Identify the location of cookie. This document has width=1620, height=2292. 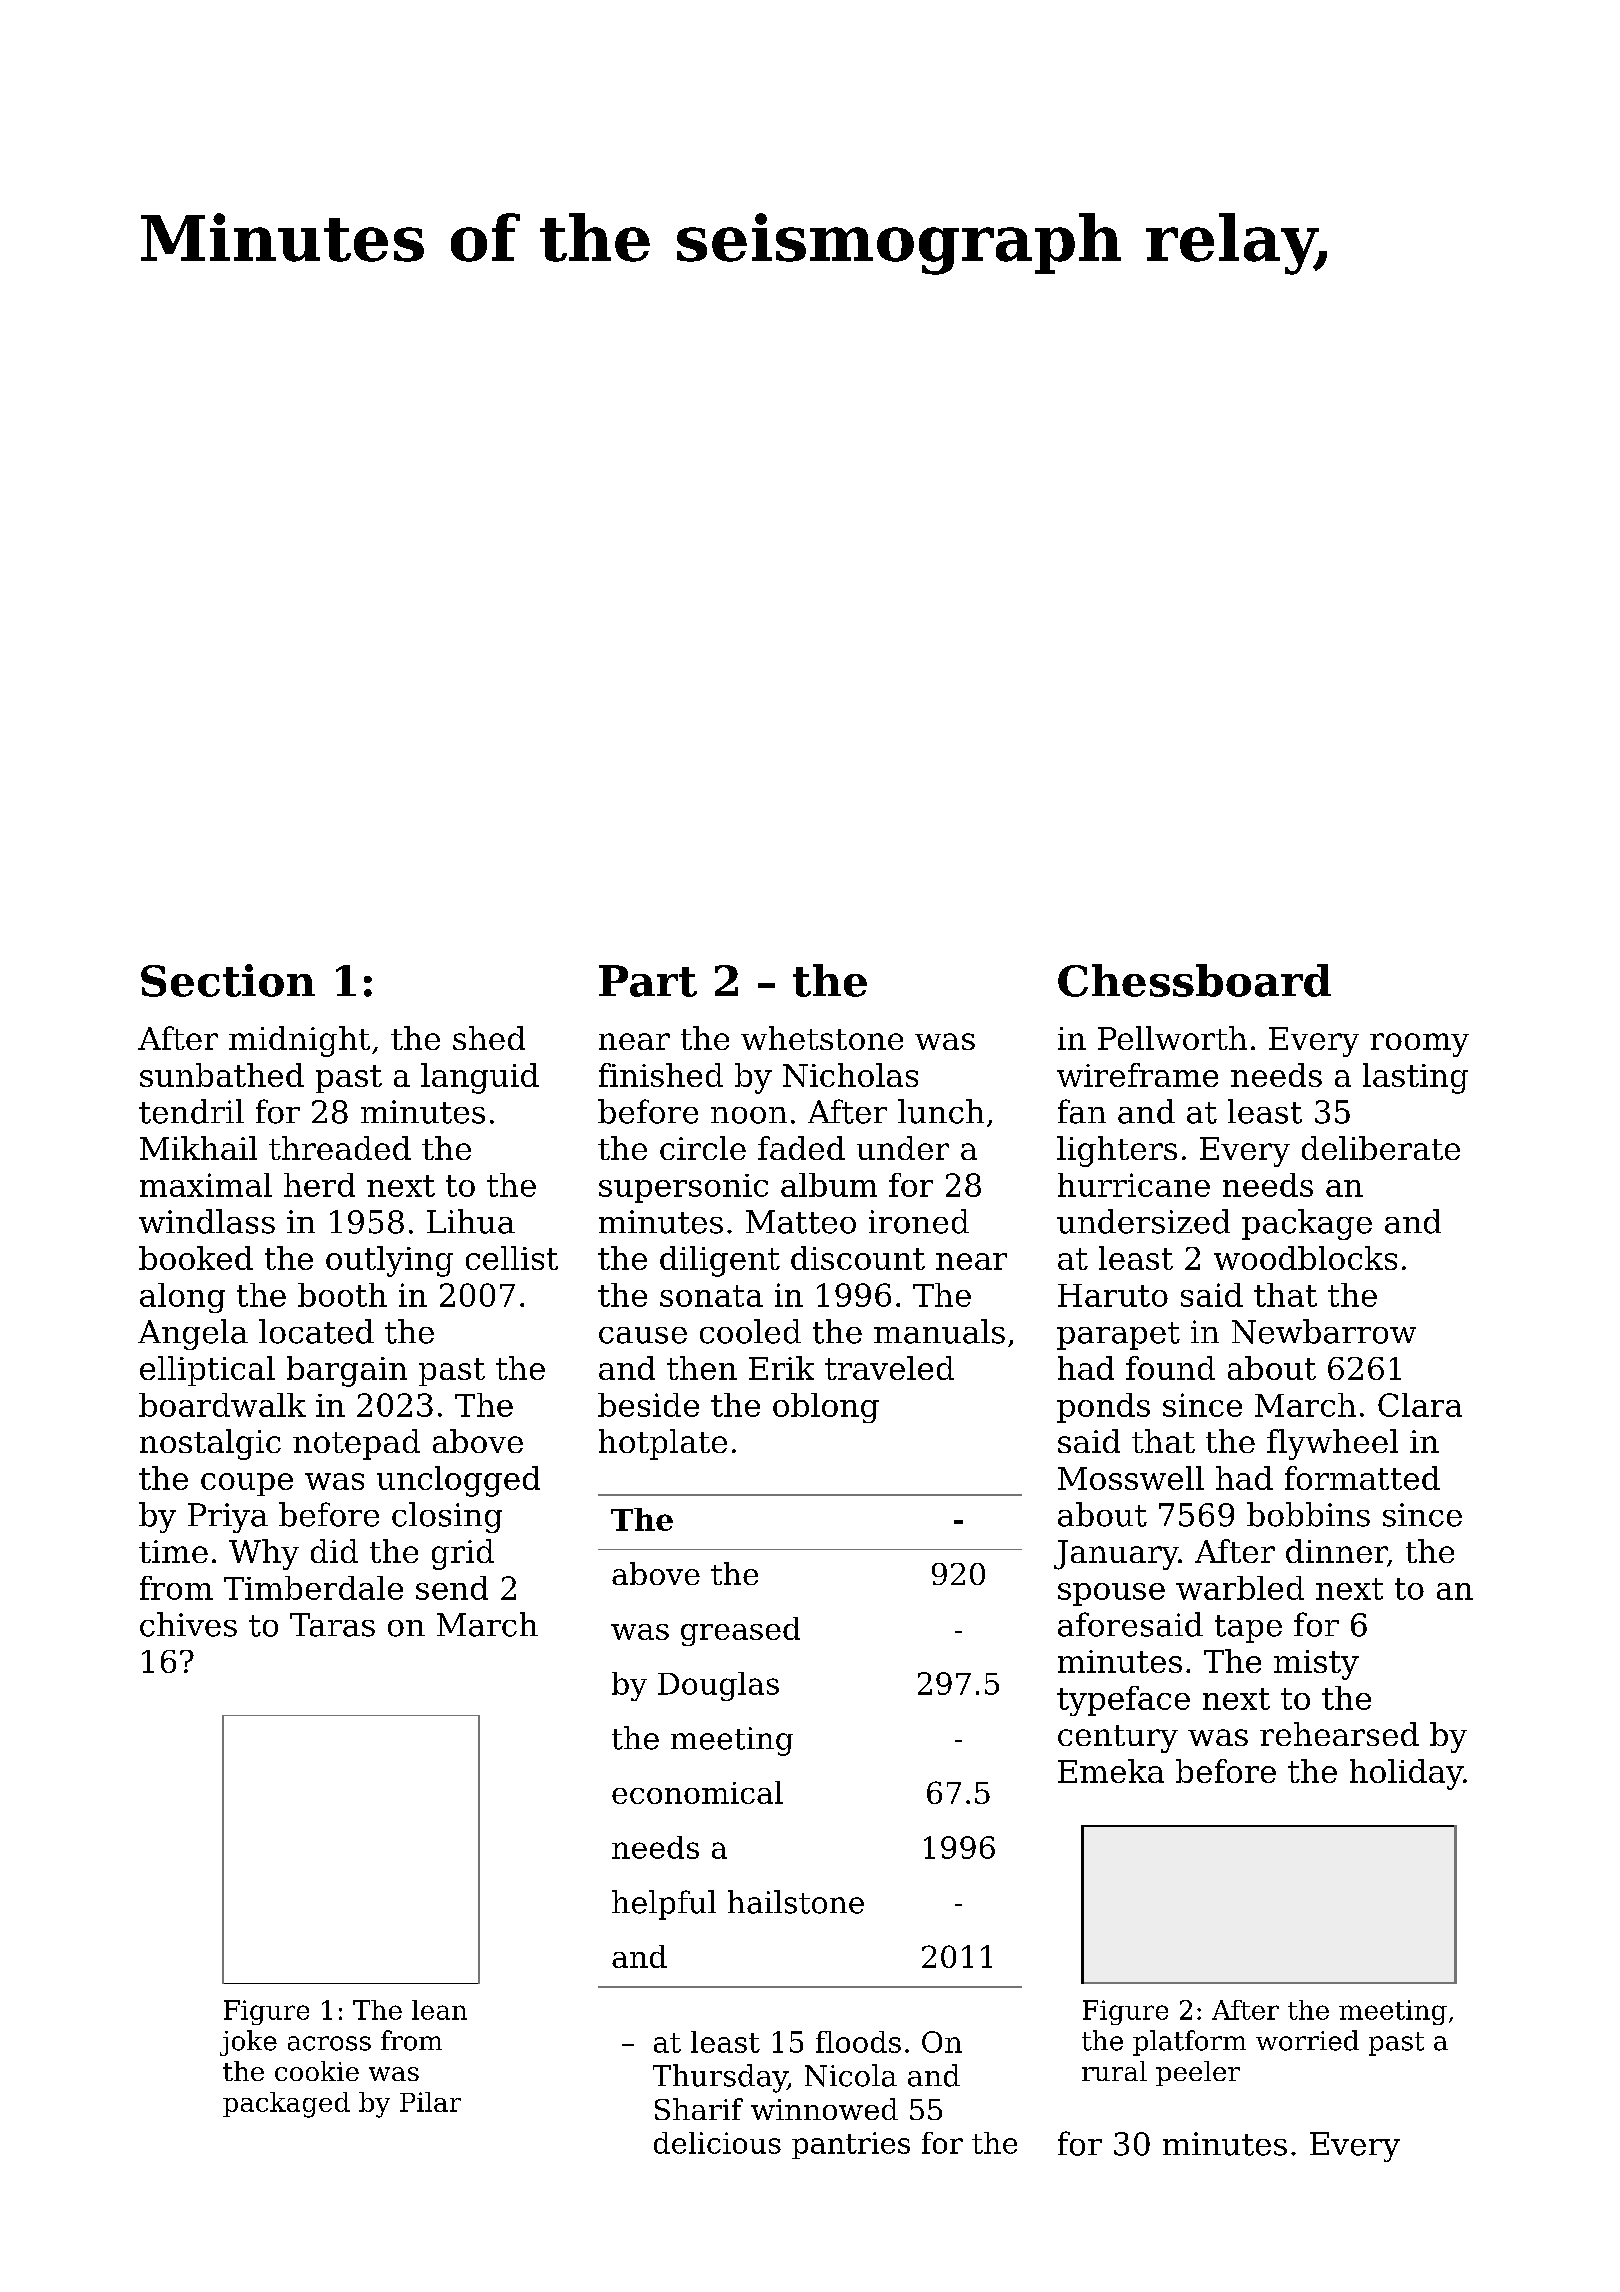
(317, 2071).
